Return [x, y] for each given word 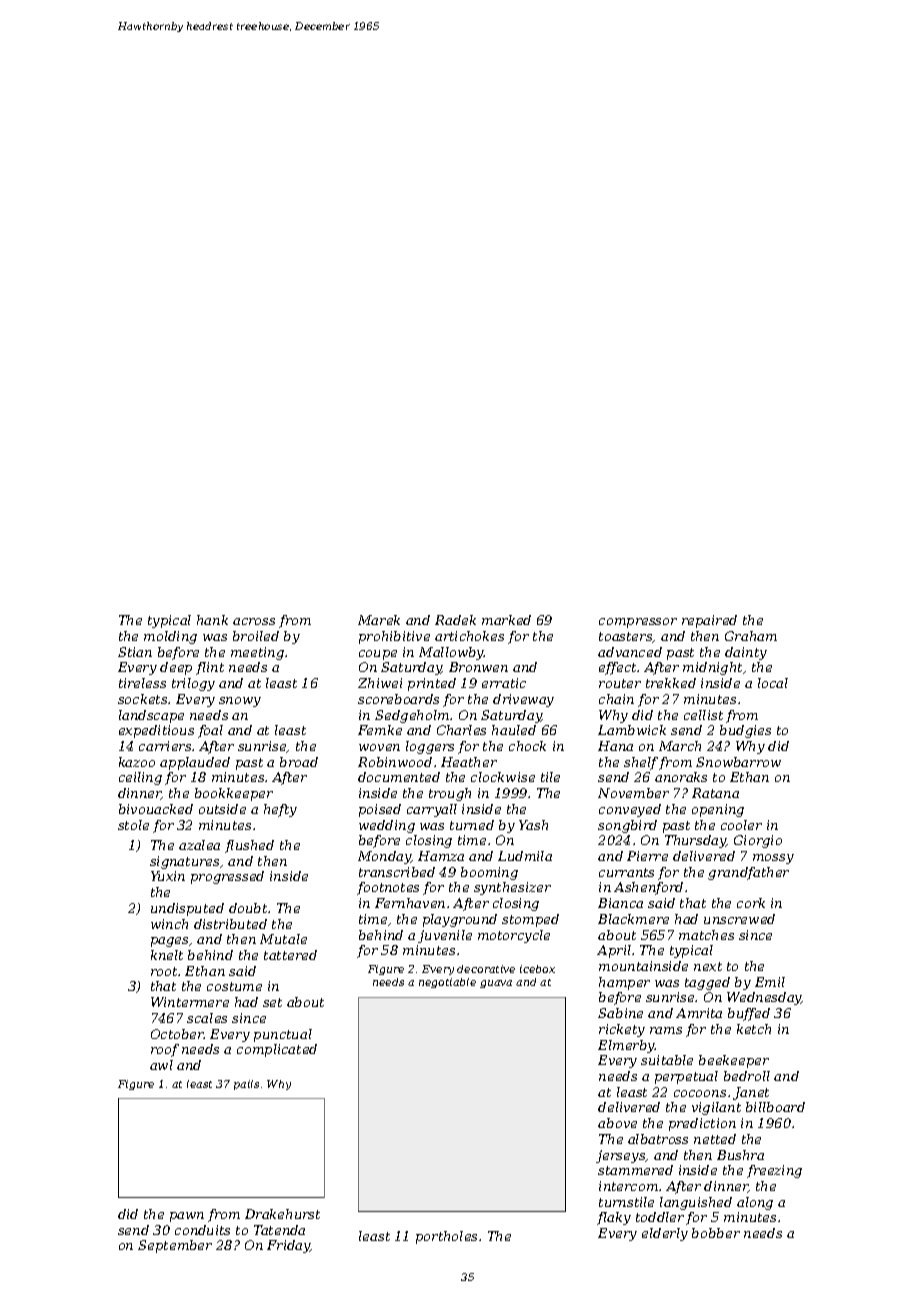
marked [506, 620]
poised [380, 810]
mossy [773, 859]
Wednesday [764, 998]
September [175, 1246]
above [617, 1123]
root [164, 971]
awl [161, 1065]
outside [222, 809]
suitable [667, 1060]
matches [706, 935]
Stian [135, 652]
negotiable [447, 983]
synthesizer [512, 888]
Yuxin [168, 876]
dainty [746, 653]
